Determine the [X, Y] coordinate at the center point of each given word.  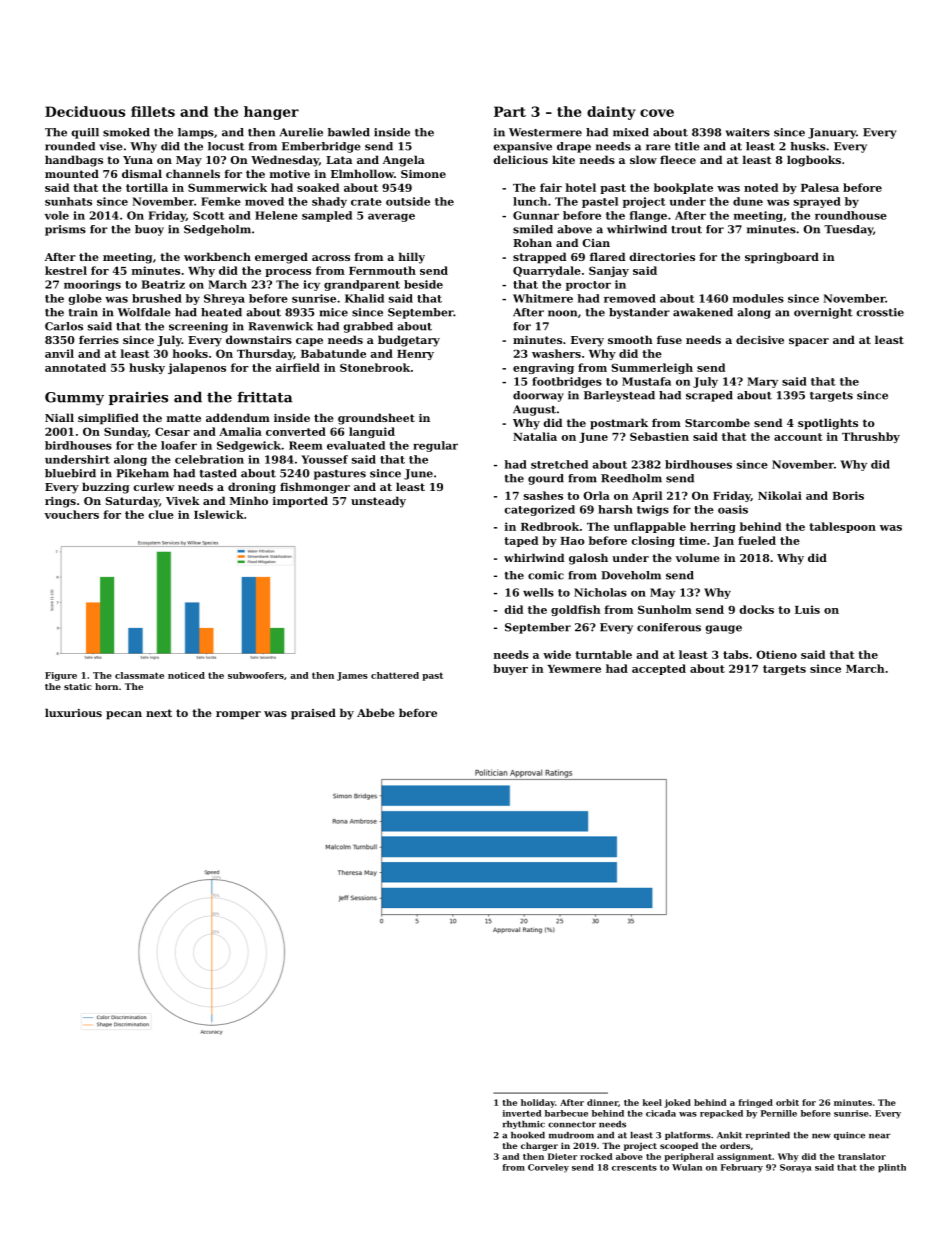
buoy [149, 230]
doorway [538, 396]
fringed [756, 1103]
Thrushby [871, 437]
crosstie [880, 312]
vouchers [71, 514]
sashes [543, 495]
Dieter [562, 1156]
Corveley [548, 1168]
